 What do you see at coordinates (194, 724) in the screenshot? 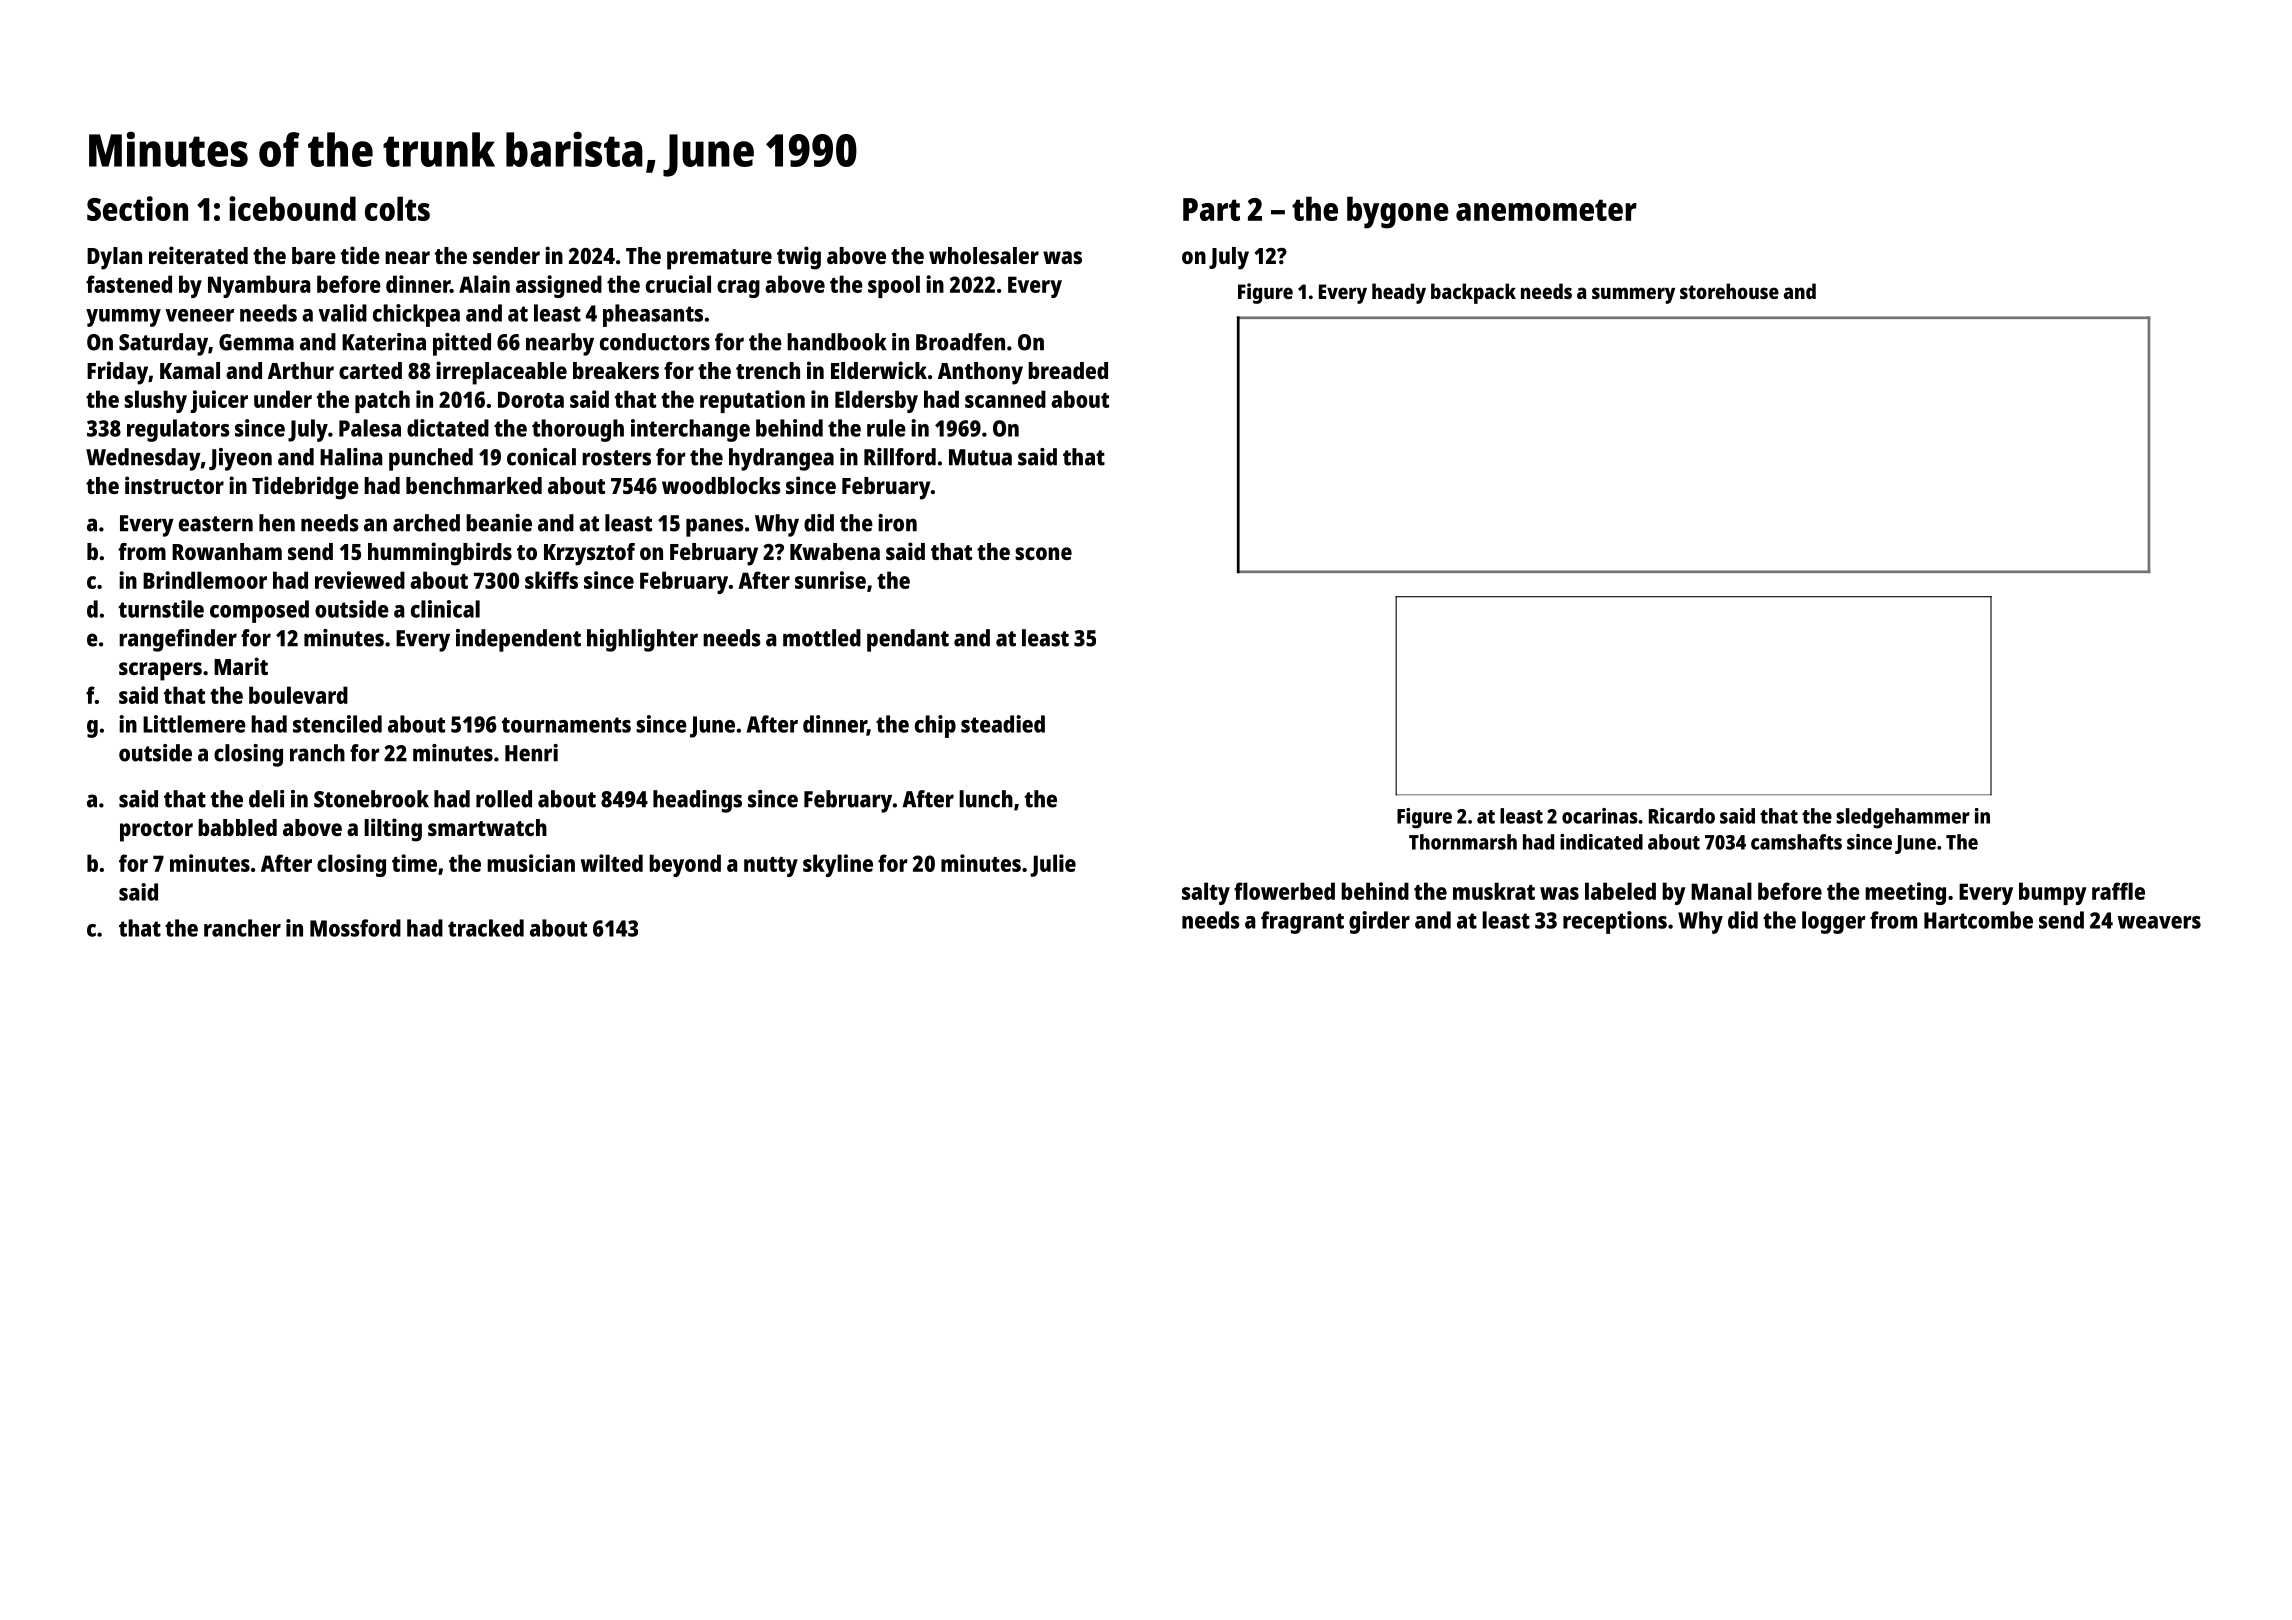
I see `Littlemere` at bounding box center [194, 724].
